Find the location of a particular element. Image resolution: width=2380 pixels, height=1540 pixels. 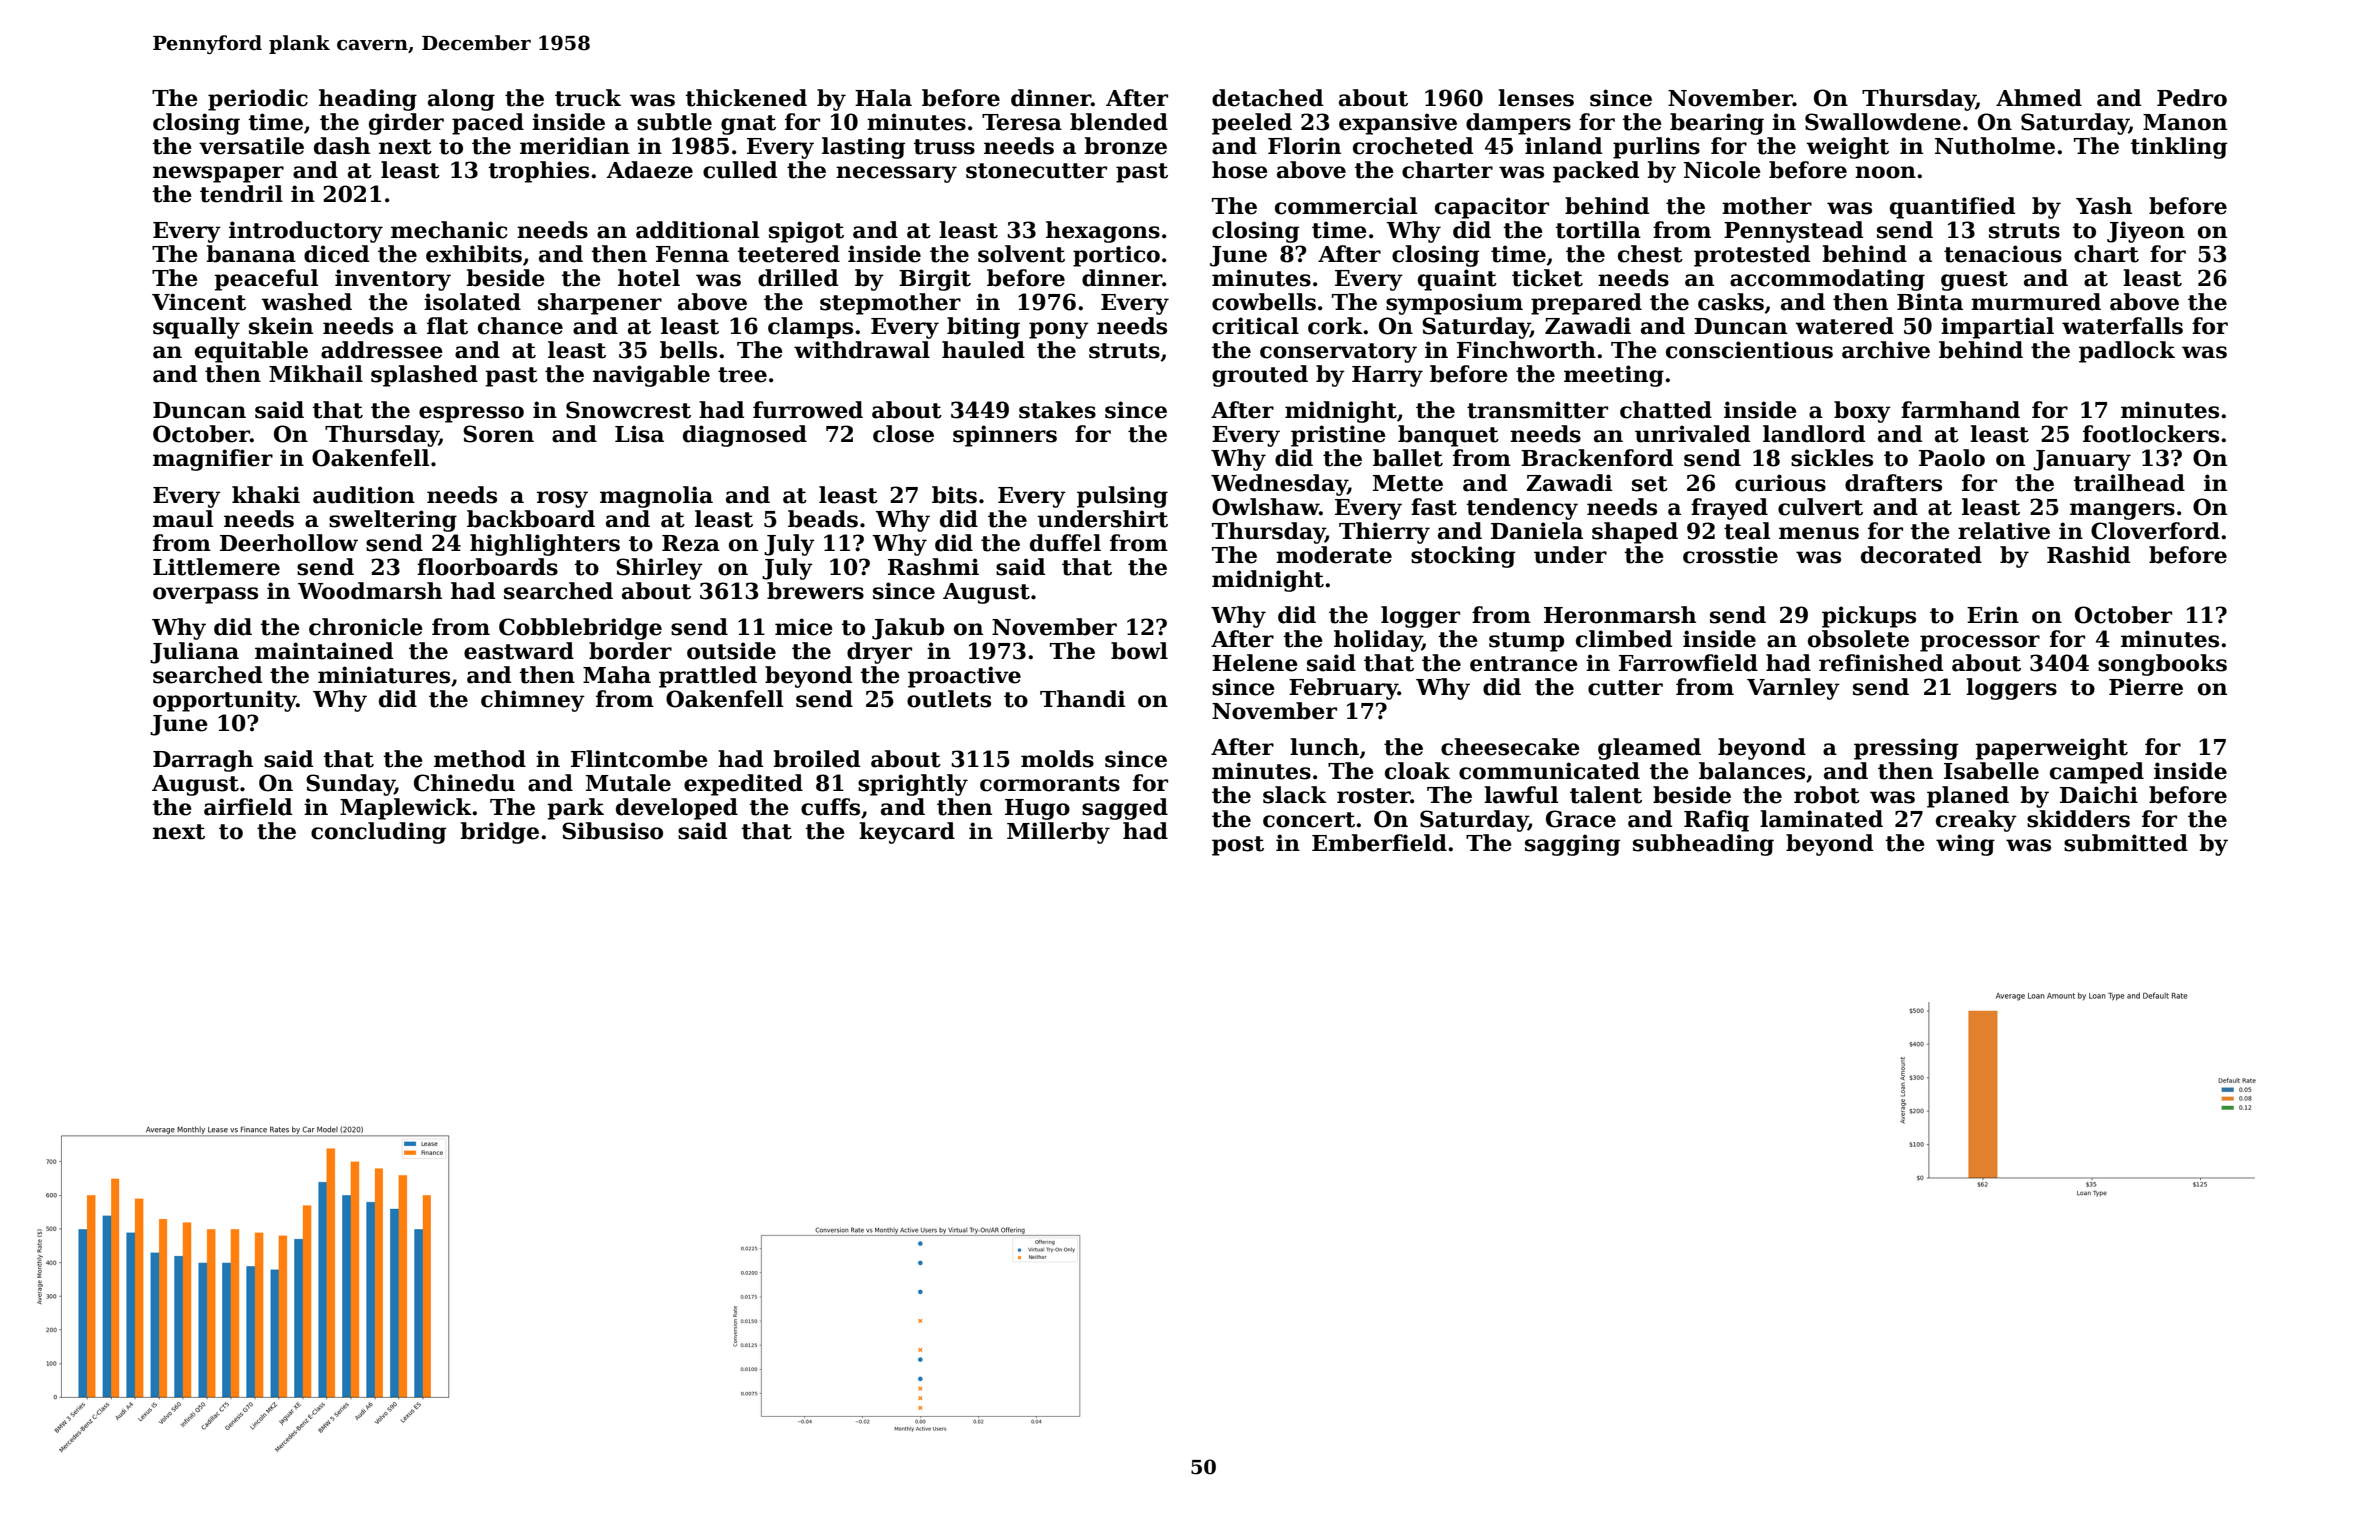

mechanic is located at coordinates (449, 230).
